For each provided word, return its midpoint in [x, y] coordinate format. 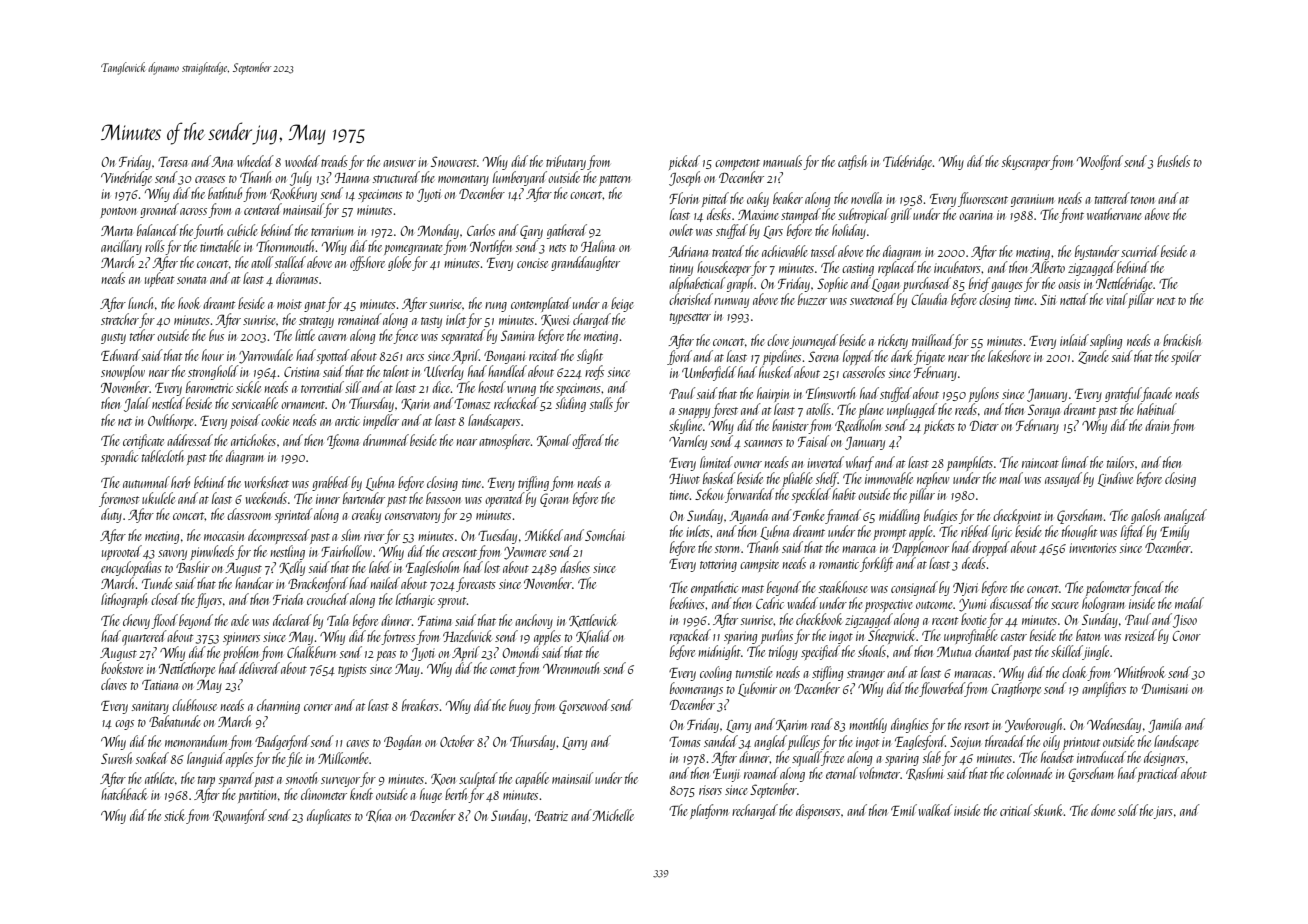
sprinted [294, 515]
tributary [566, 162]
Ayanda [748, 516]
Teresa [173, 162]
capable [532, 779]
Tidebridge [908, 162]
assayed [1063, 479]
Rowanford [240, 816]
